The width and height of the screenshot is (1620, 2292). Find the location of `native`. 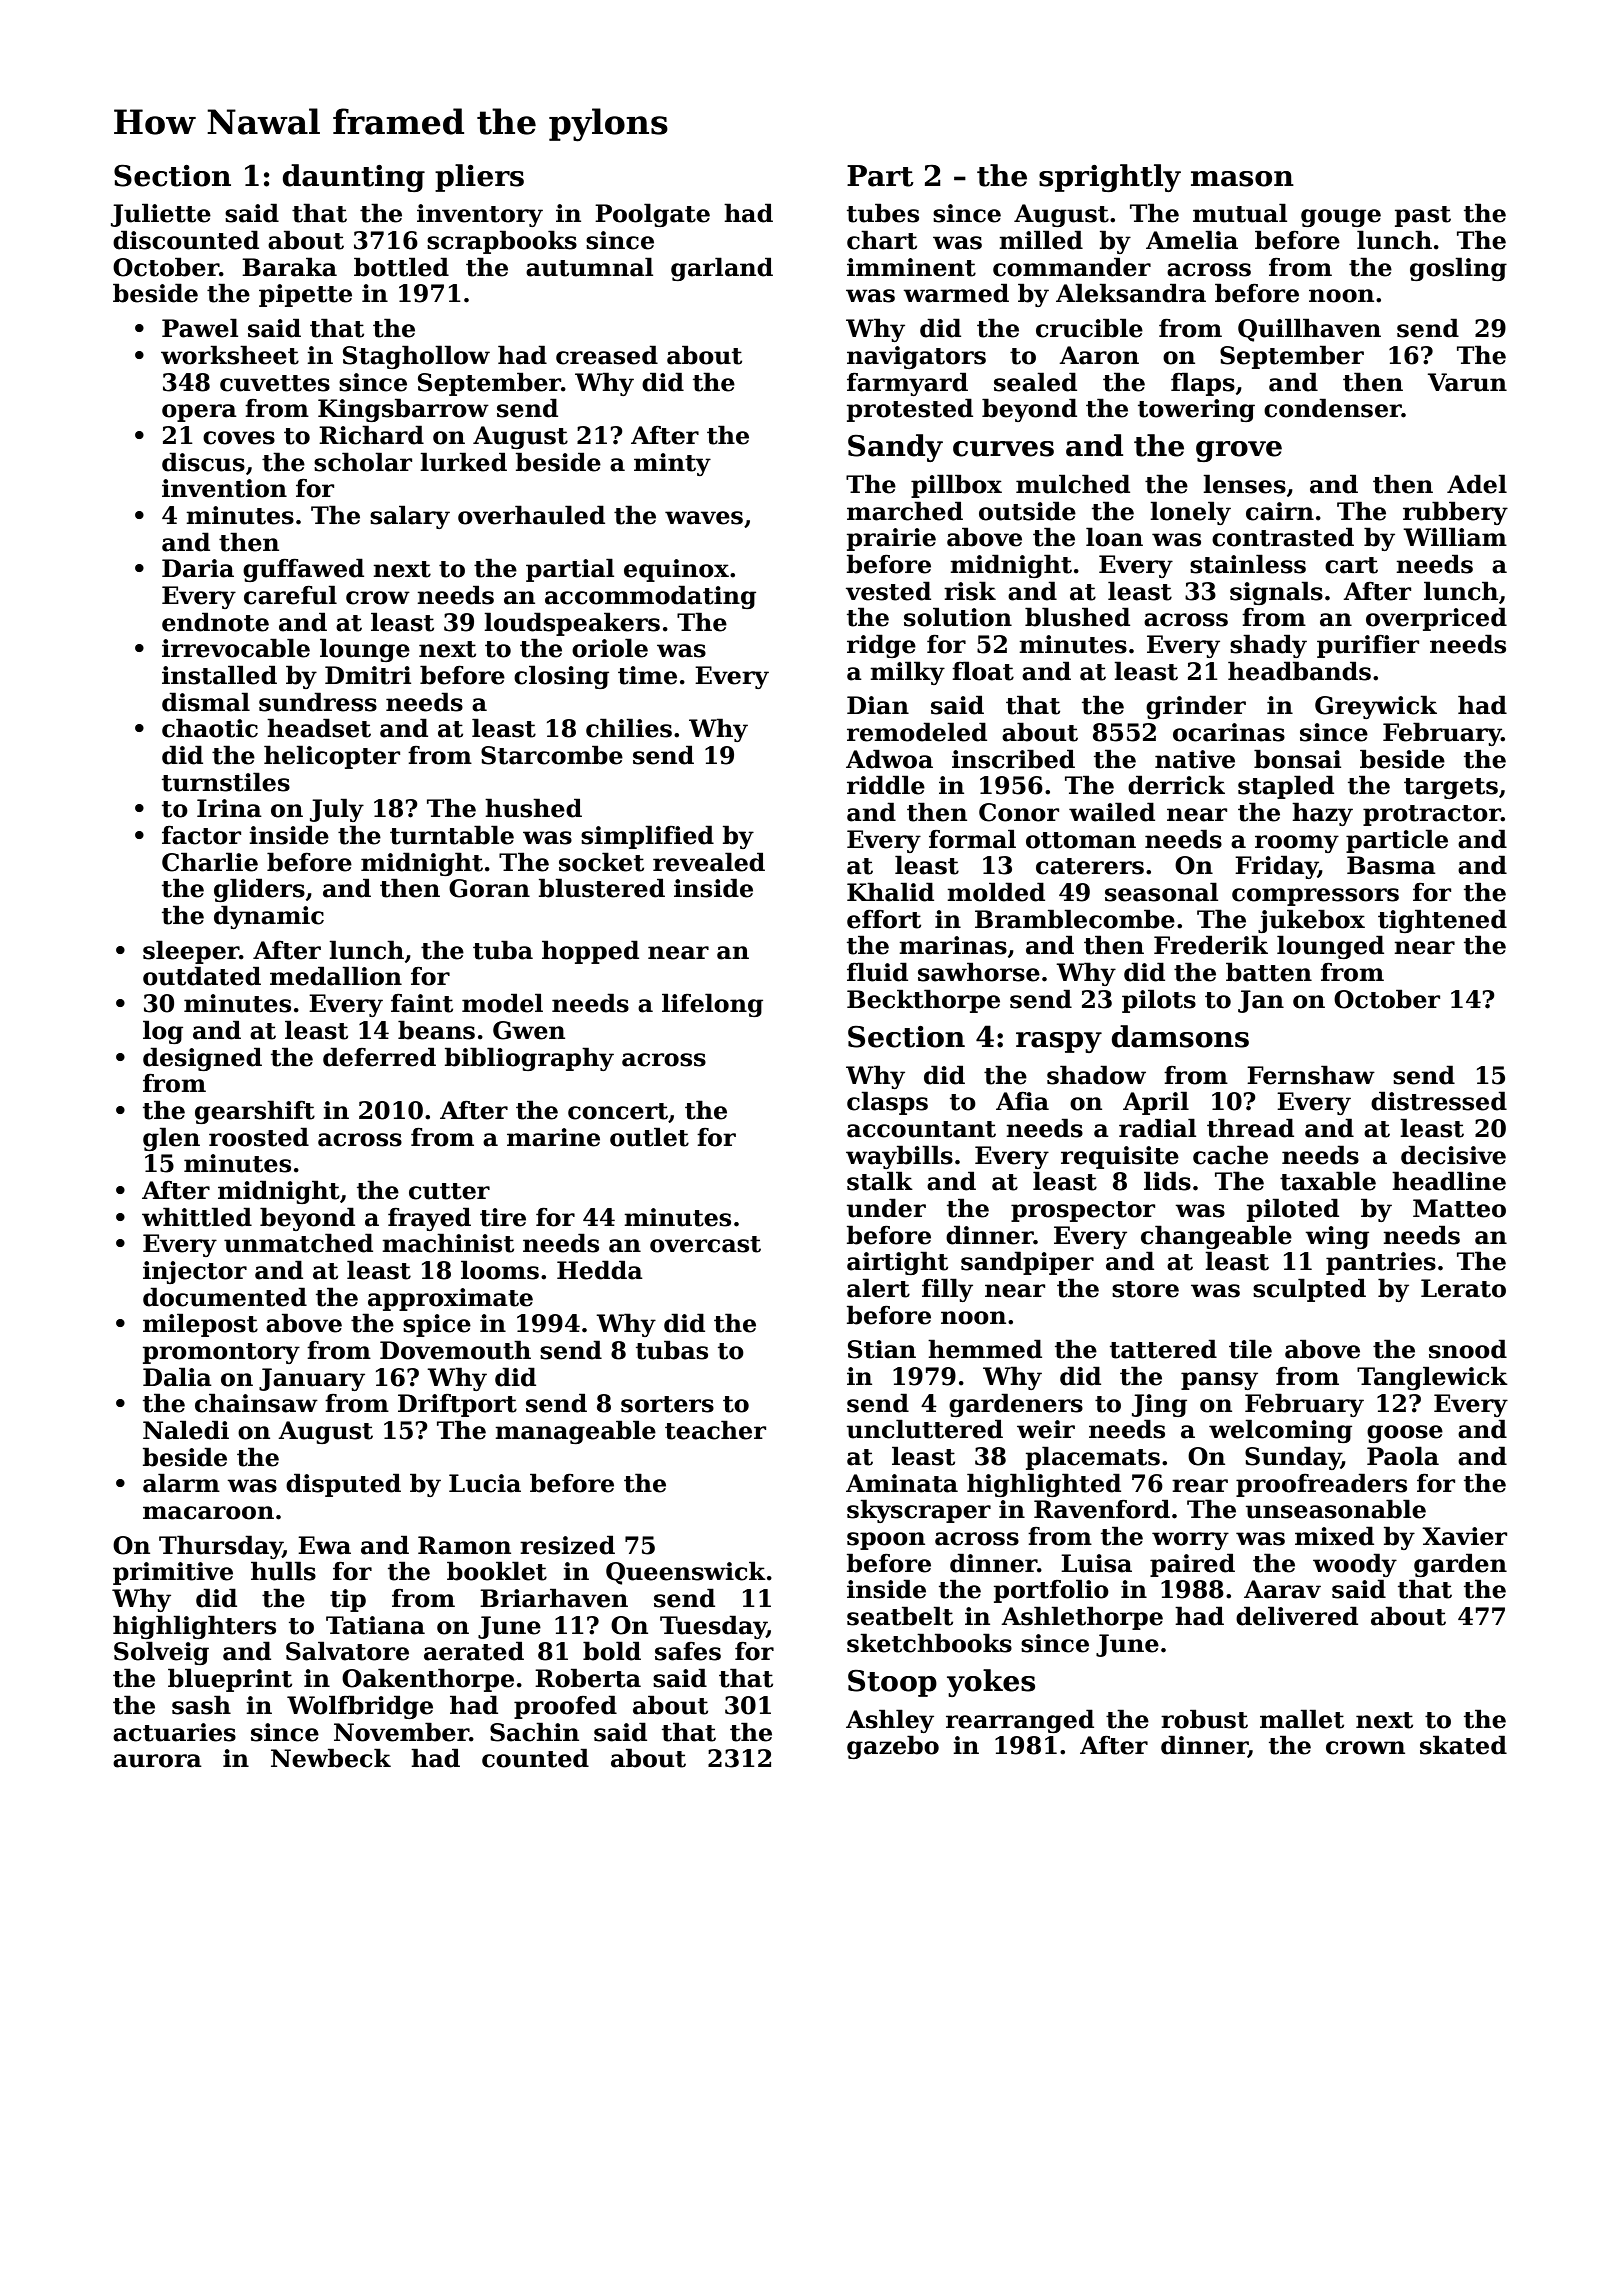

native is located at coordinates (1195, 759).
